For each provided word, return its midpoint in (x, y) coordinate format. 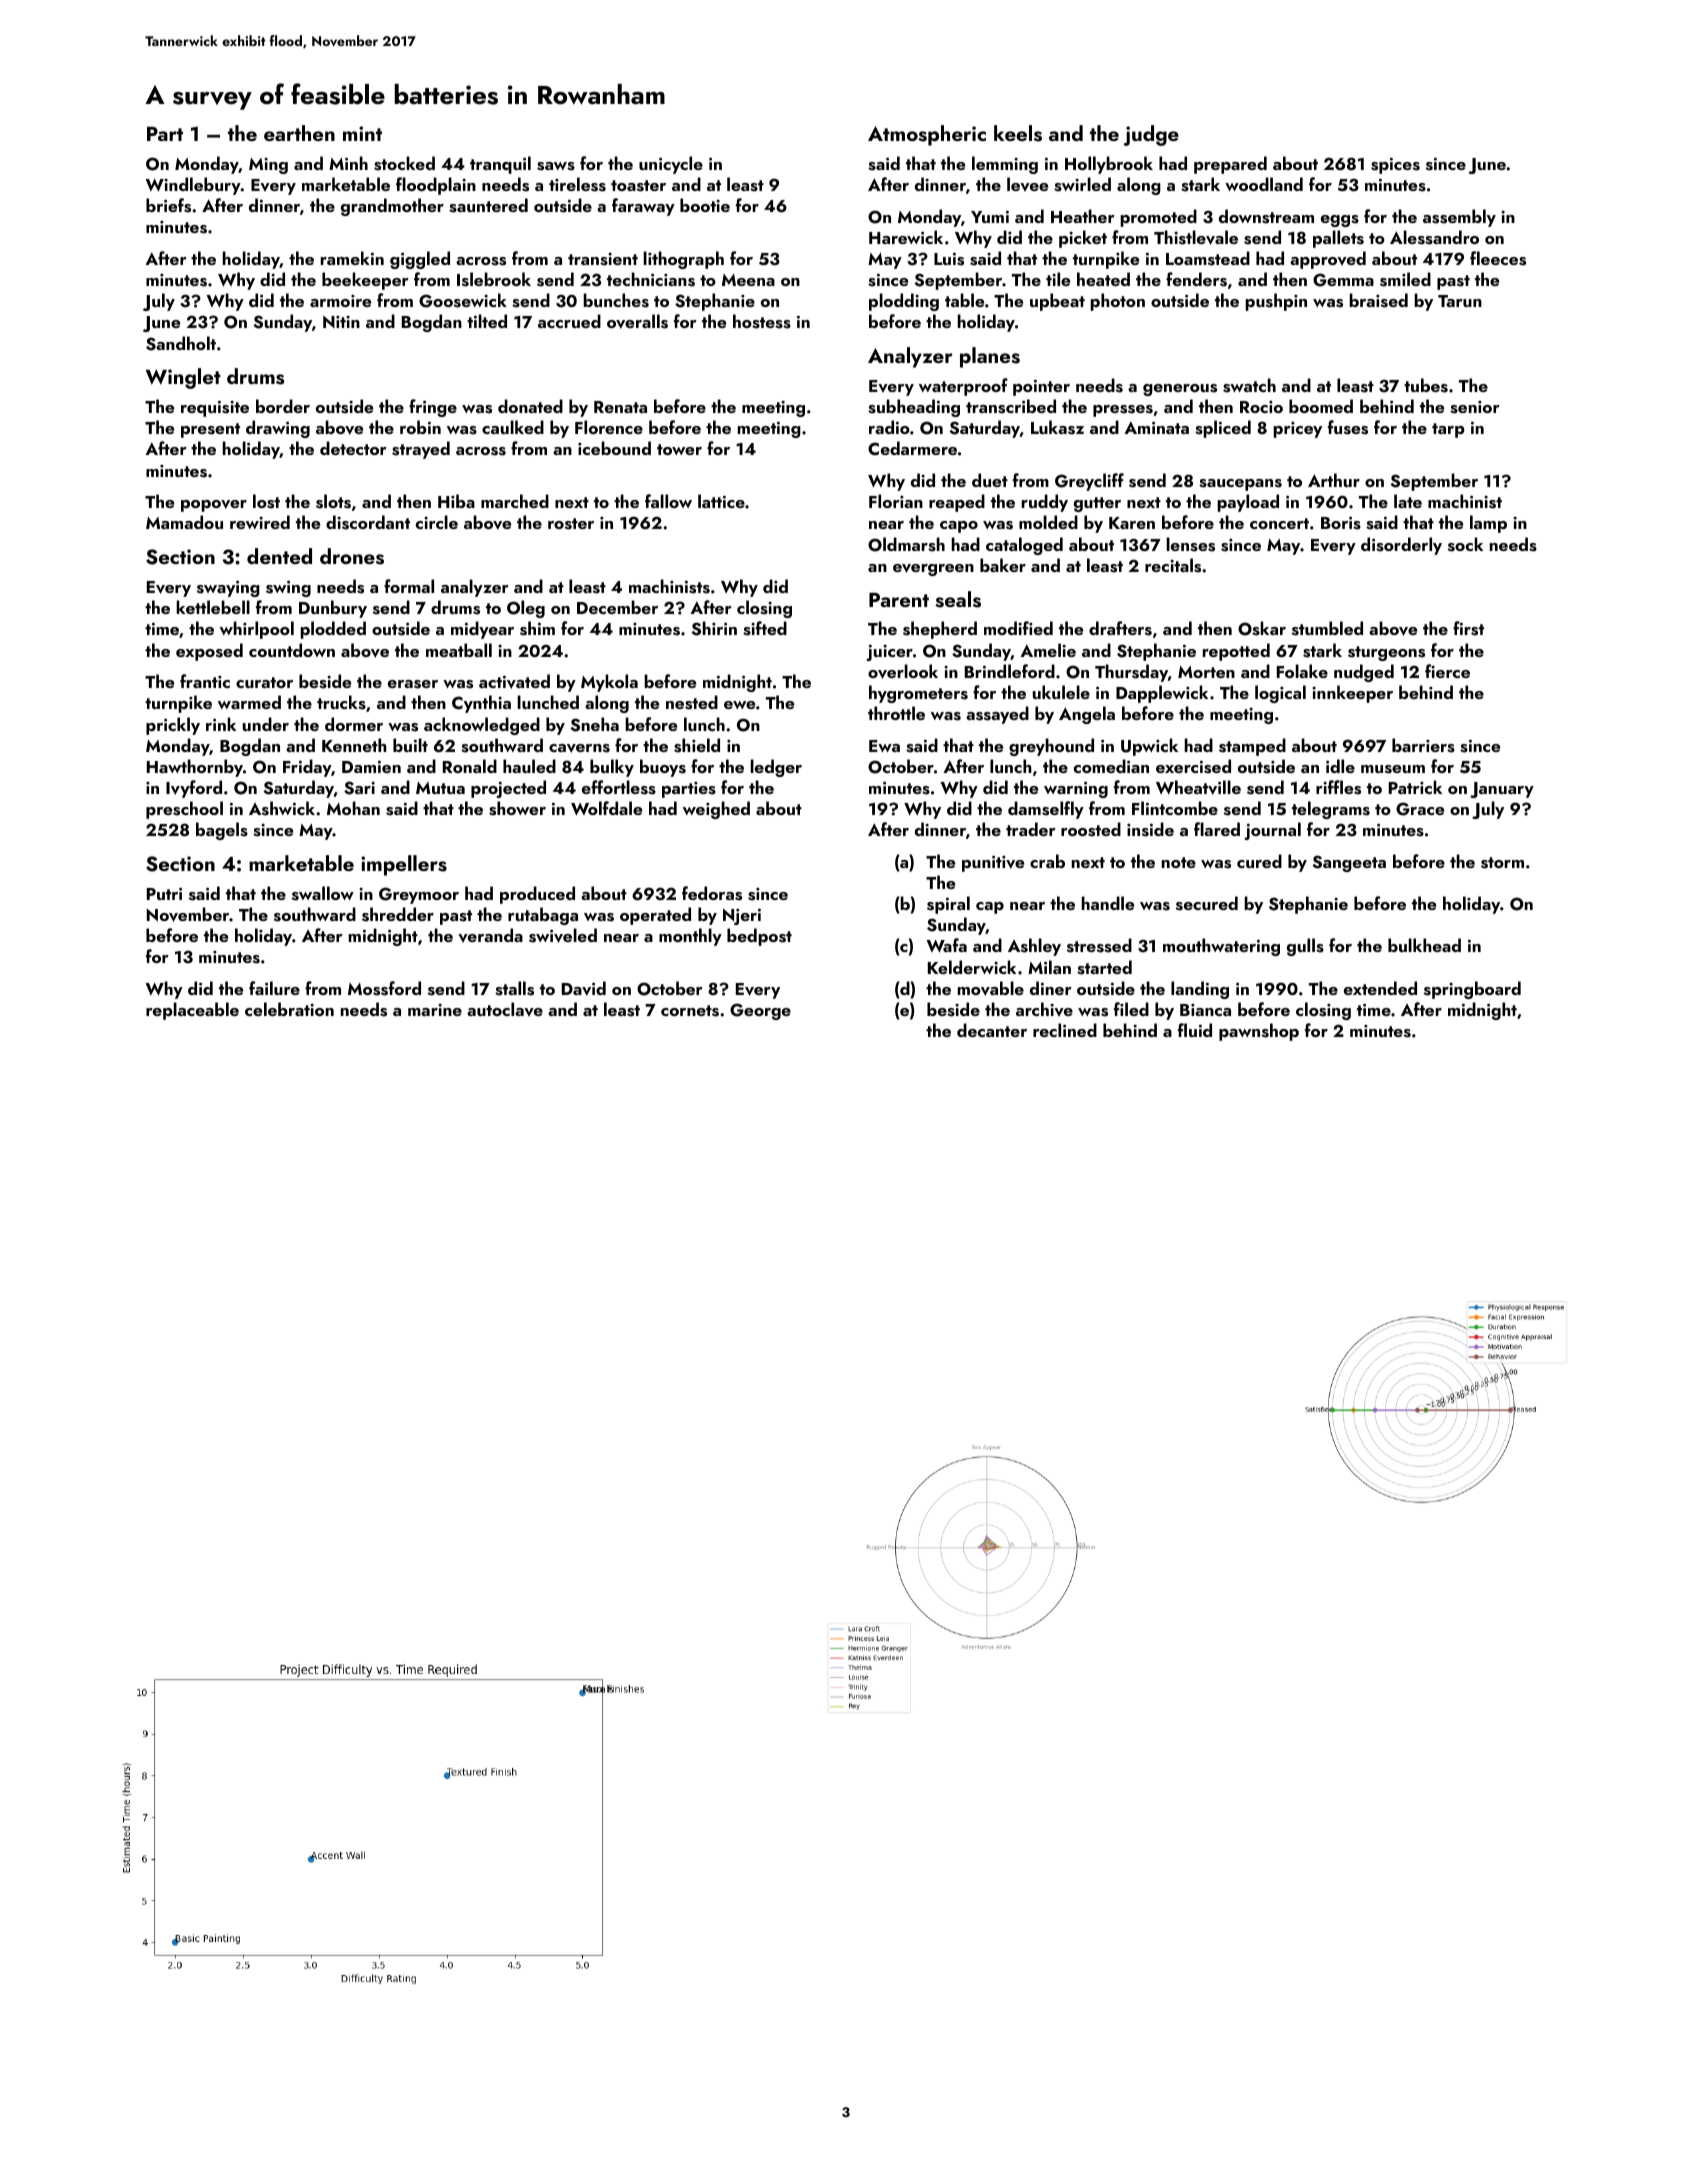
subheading (914, 408)
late (1408, 501)
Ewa (884, 746)
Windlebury (193, 186)
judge (1151, 135)
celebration (289, 1009)
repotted (1236, 652)
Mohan (353, 808)
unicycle (671, 165)
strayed (421, 450)
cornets (690, 1011)
